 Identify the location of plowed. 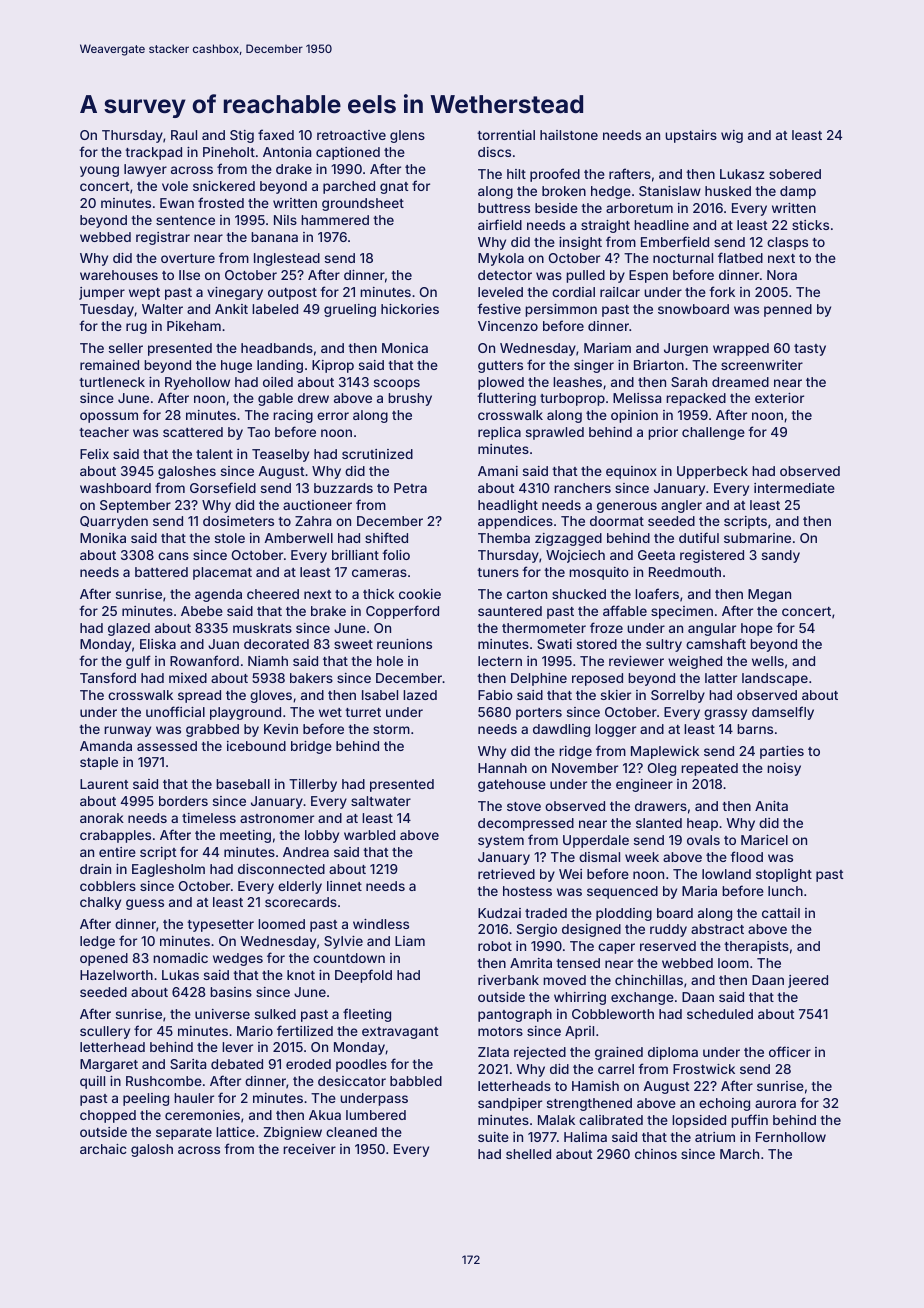
(501, 383).
